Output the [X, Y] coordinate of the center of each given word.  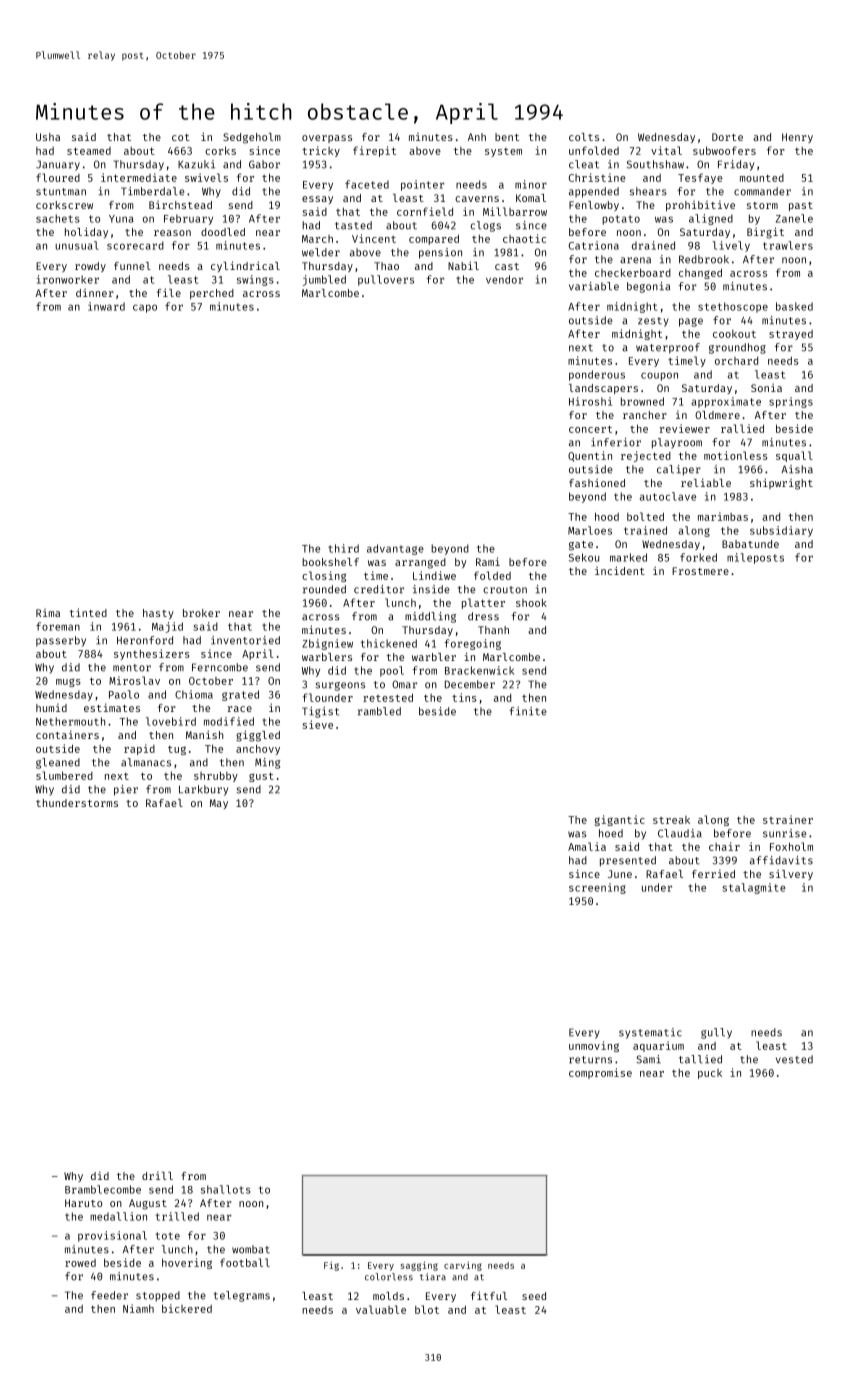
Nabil [463, 265]
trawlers [788, 245]
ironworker [68, 279]
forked [698, 557]
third [343, 548]
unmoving [594, 1046]
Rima [48, 613]
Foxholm [791, 846]
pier [126, 790]
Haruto [83, 1203]
